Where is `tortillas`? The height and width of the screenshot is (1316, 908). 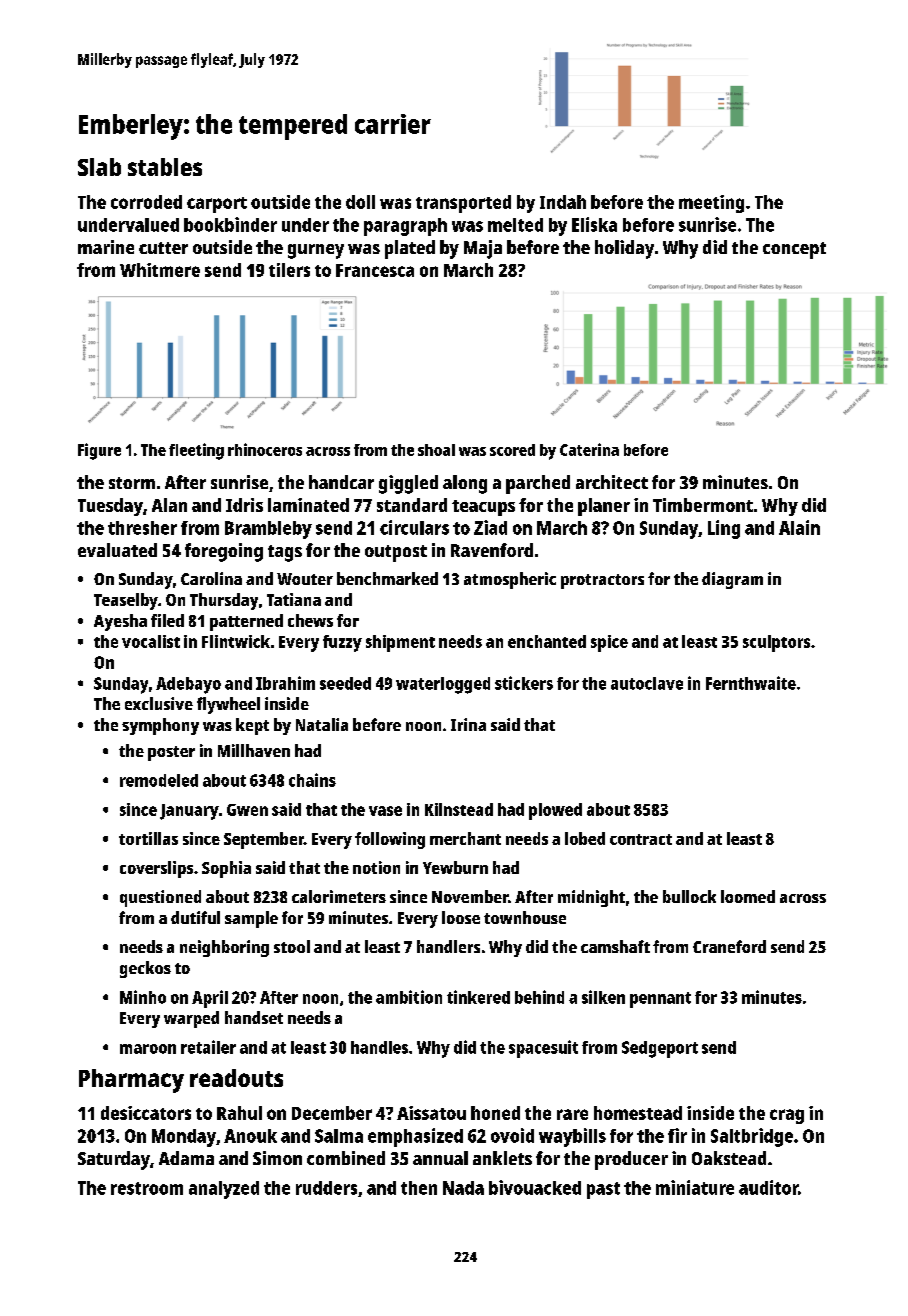
tortillas is located at coordinates (148, 838).
